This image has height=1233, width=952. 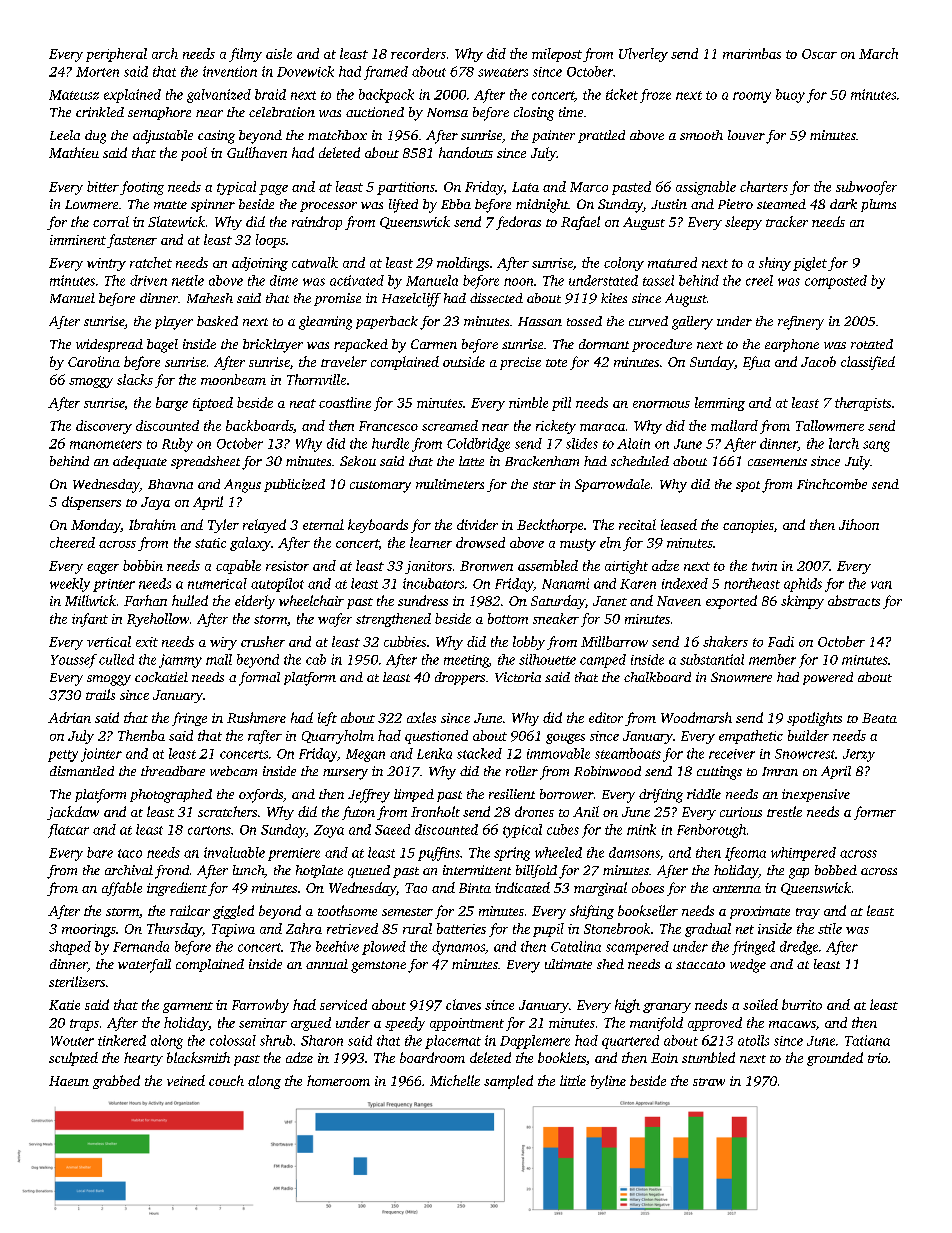 What do you see at coordinates (568, 964) in the image?
I see `ultimate` at bounding box center [568, 964].
